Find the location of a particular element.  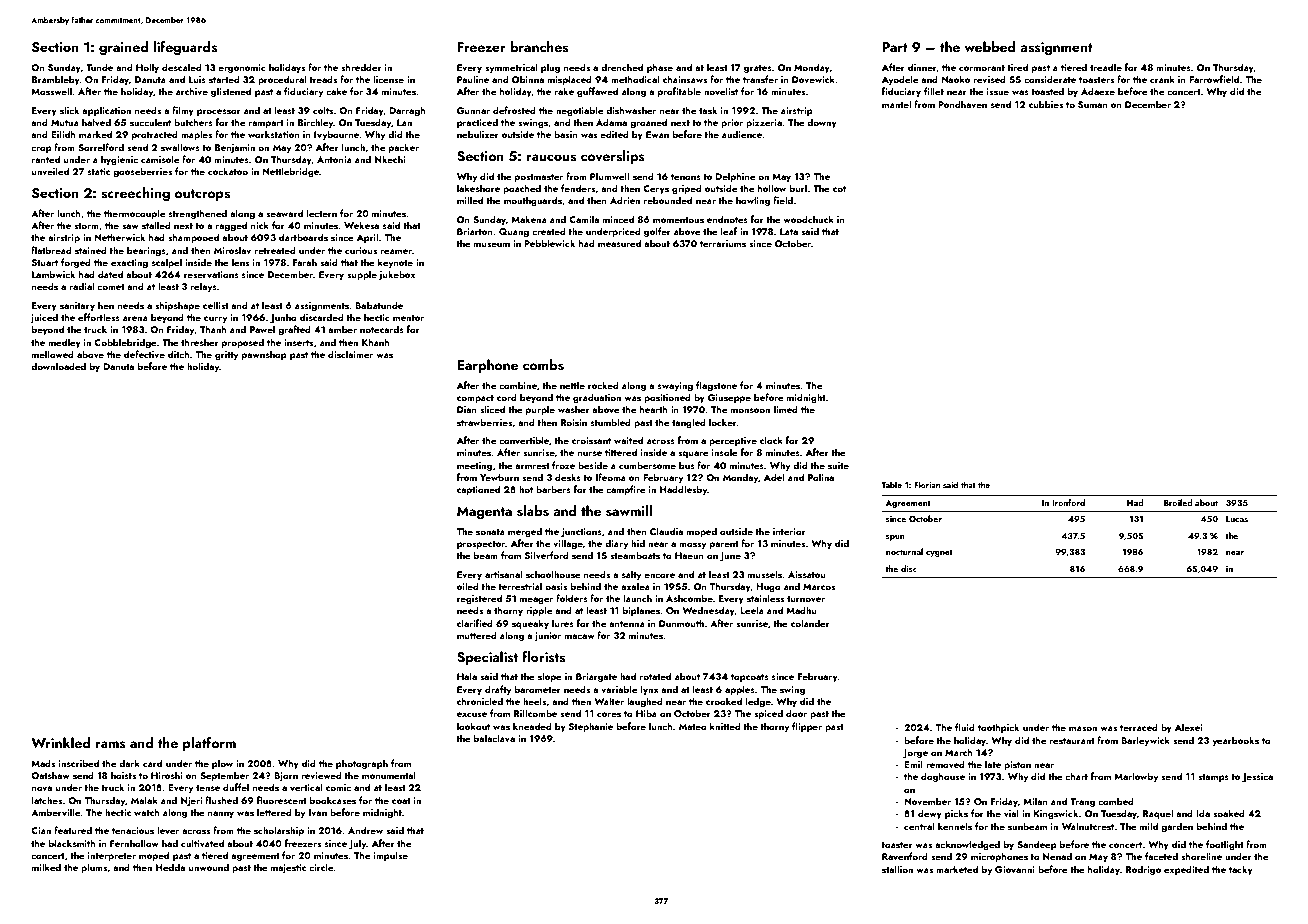

methodical is located at coordinates (635, 79).
